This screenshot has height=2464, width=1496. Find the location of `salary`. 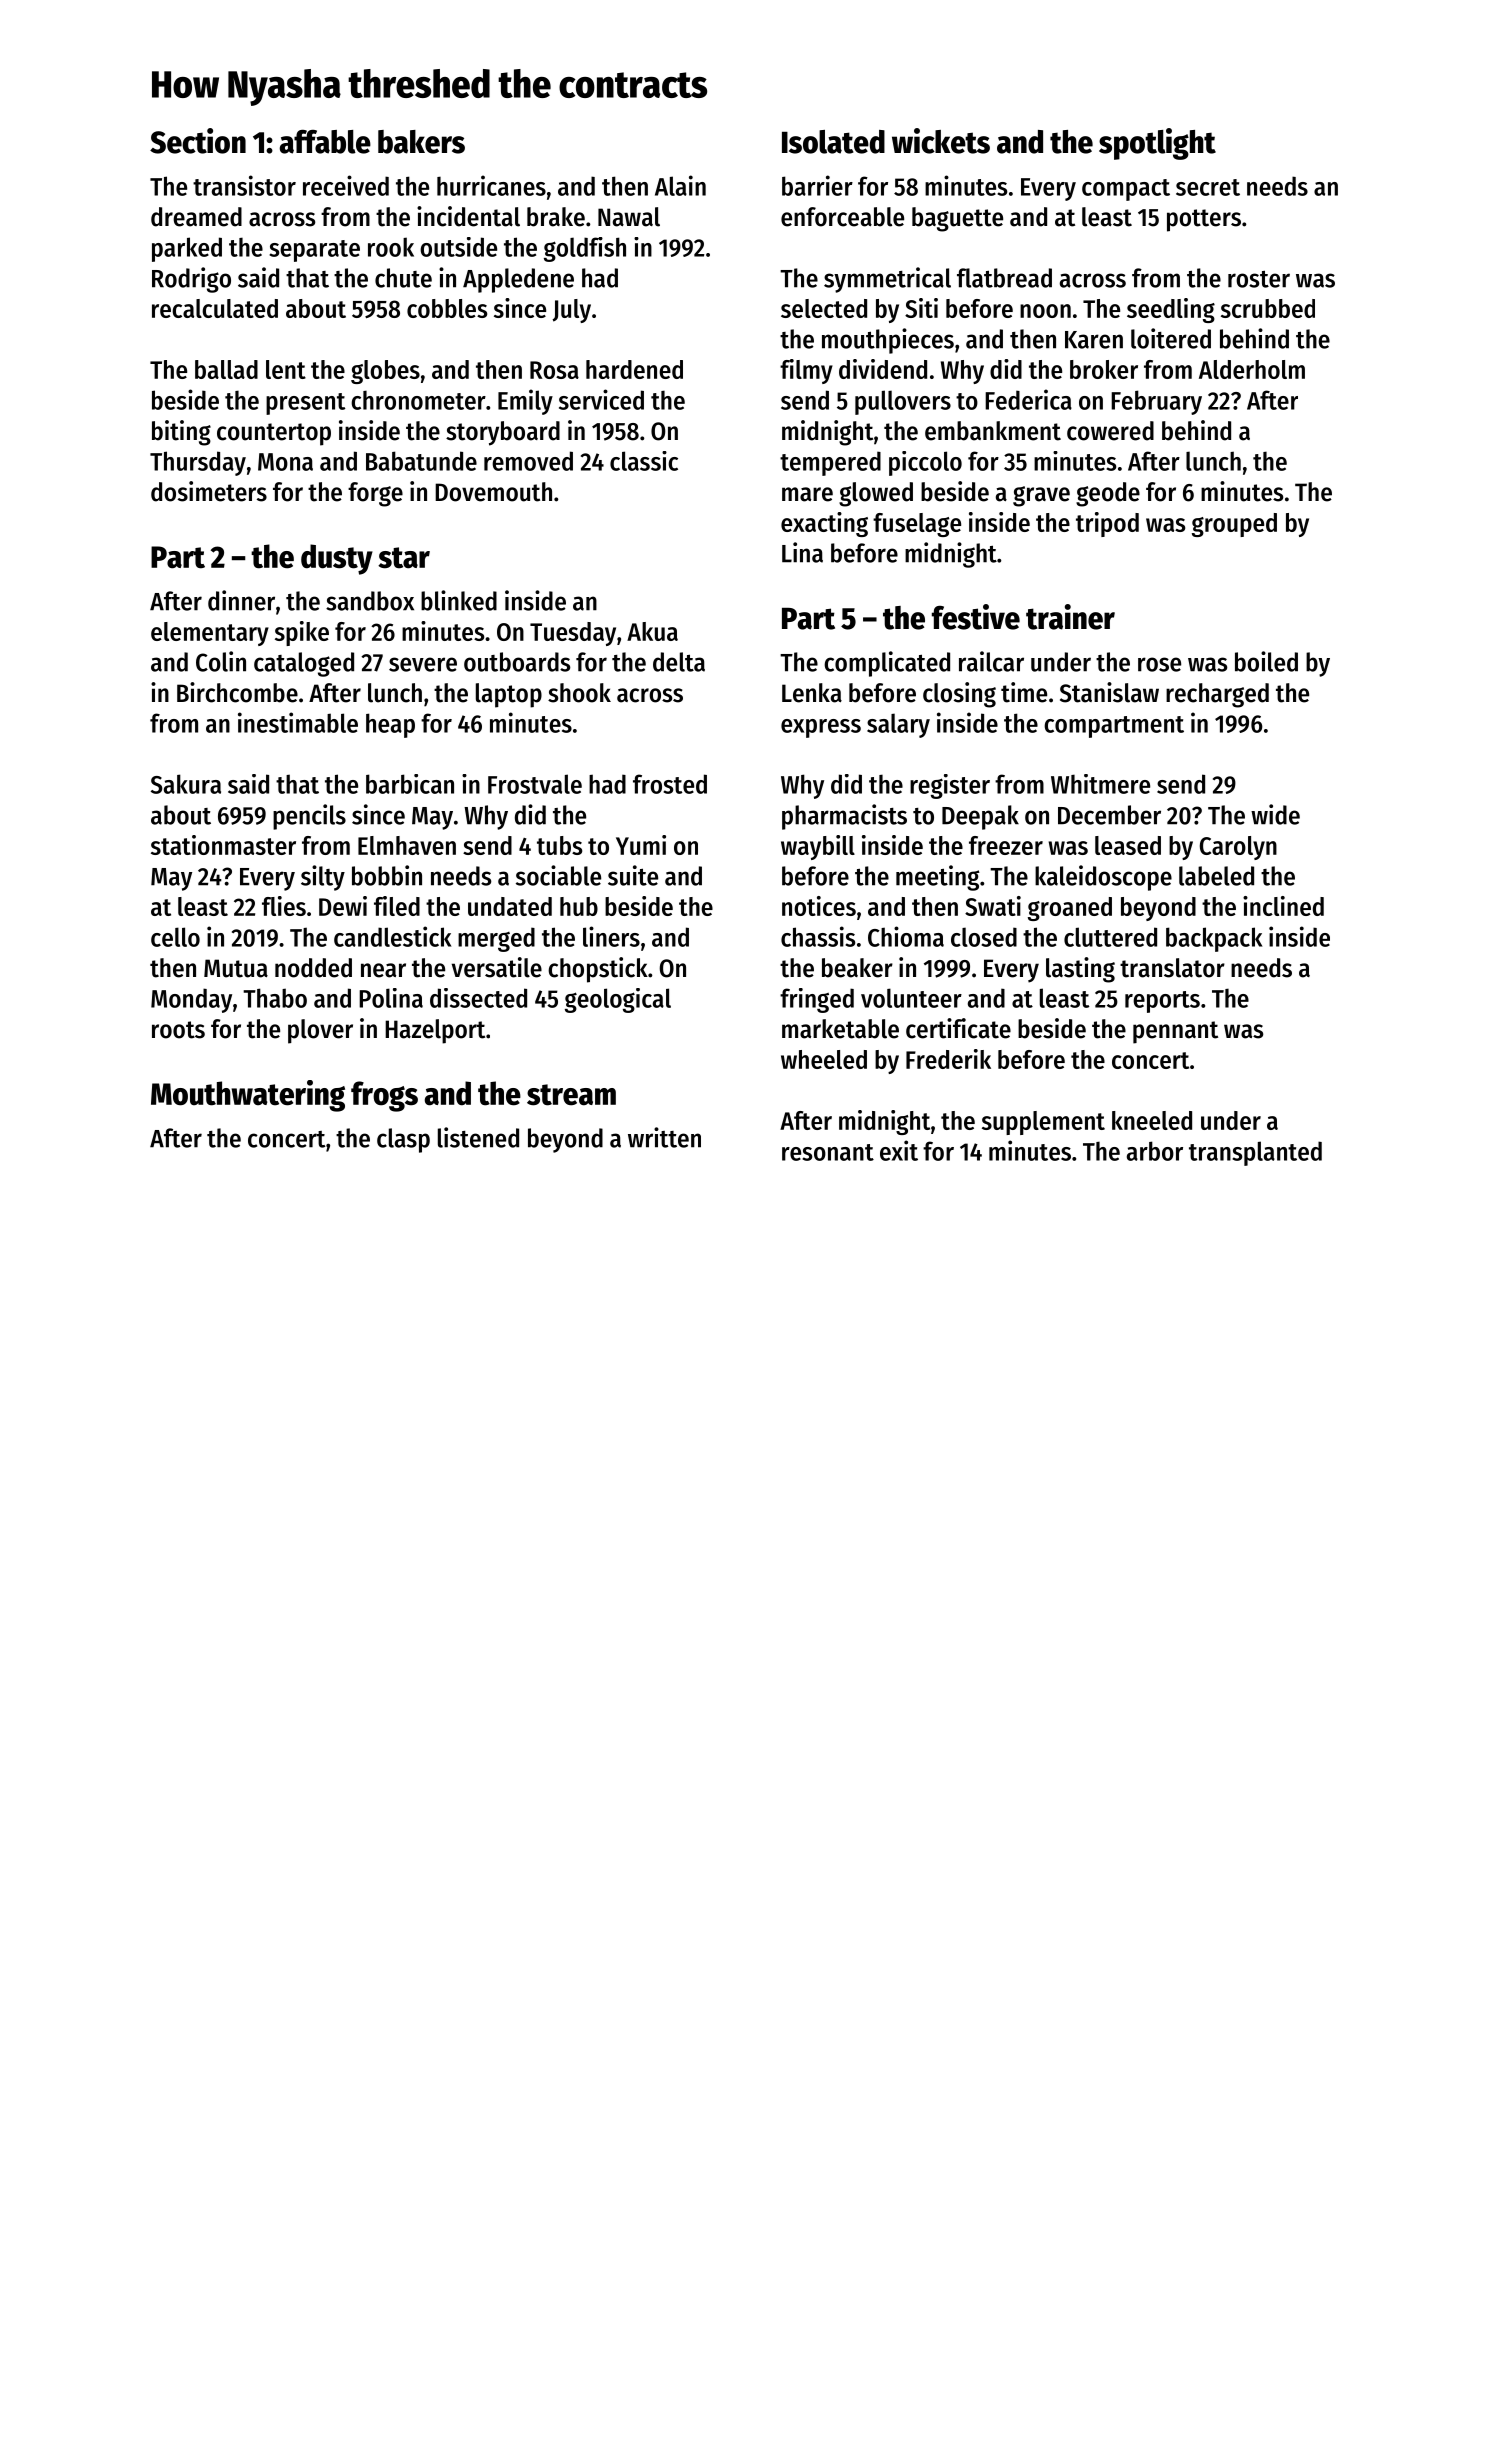

salary is located at coordinates (898, 725).
